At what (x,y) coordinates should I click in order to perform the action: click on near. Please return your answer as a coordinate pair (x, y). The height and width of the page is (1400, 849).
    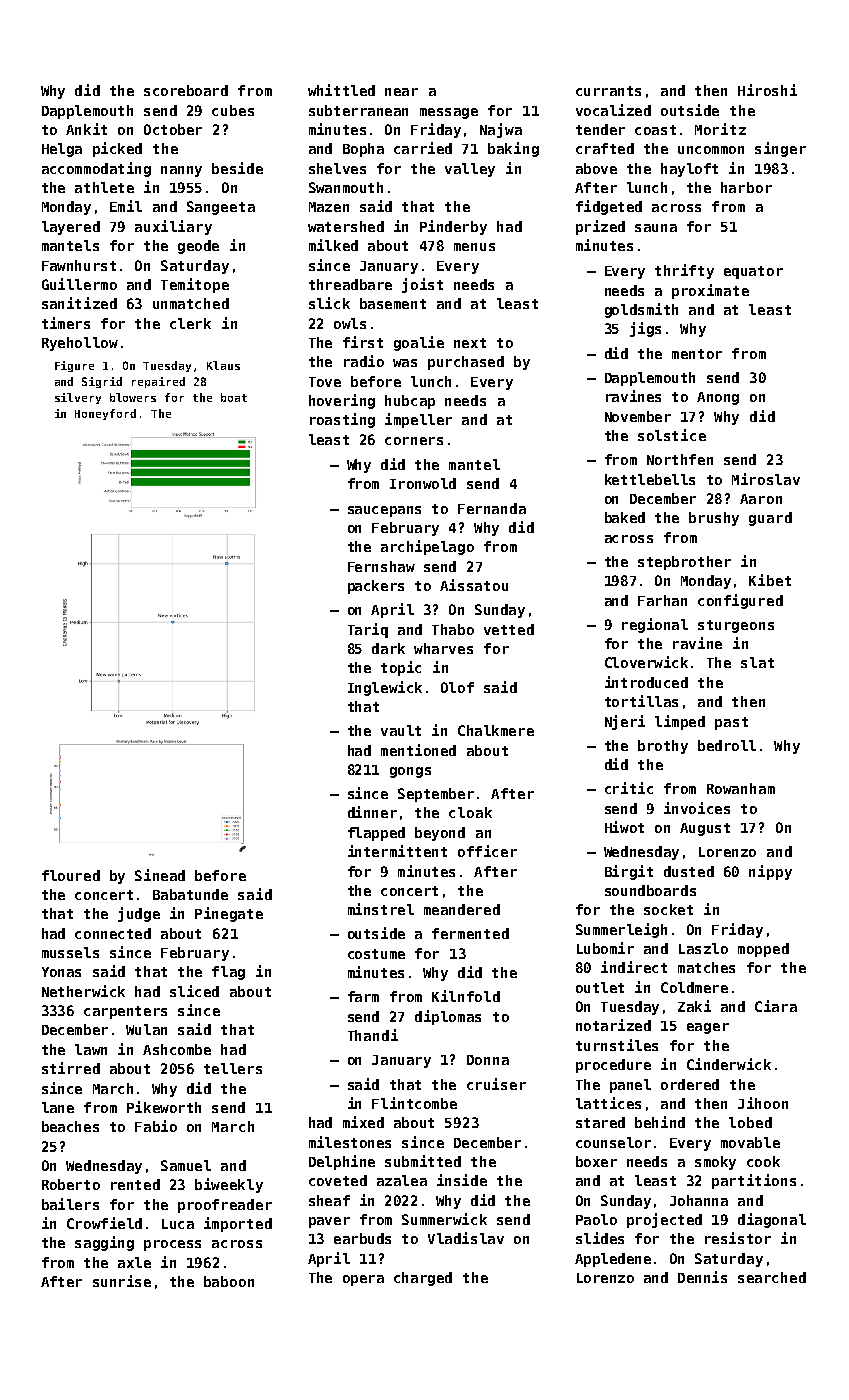
    Looking at the image, I should click on (401, 92).
